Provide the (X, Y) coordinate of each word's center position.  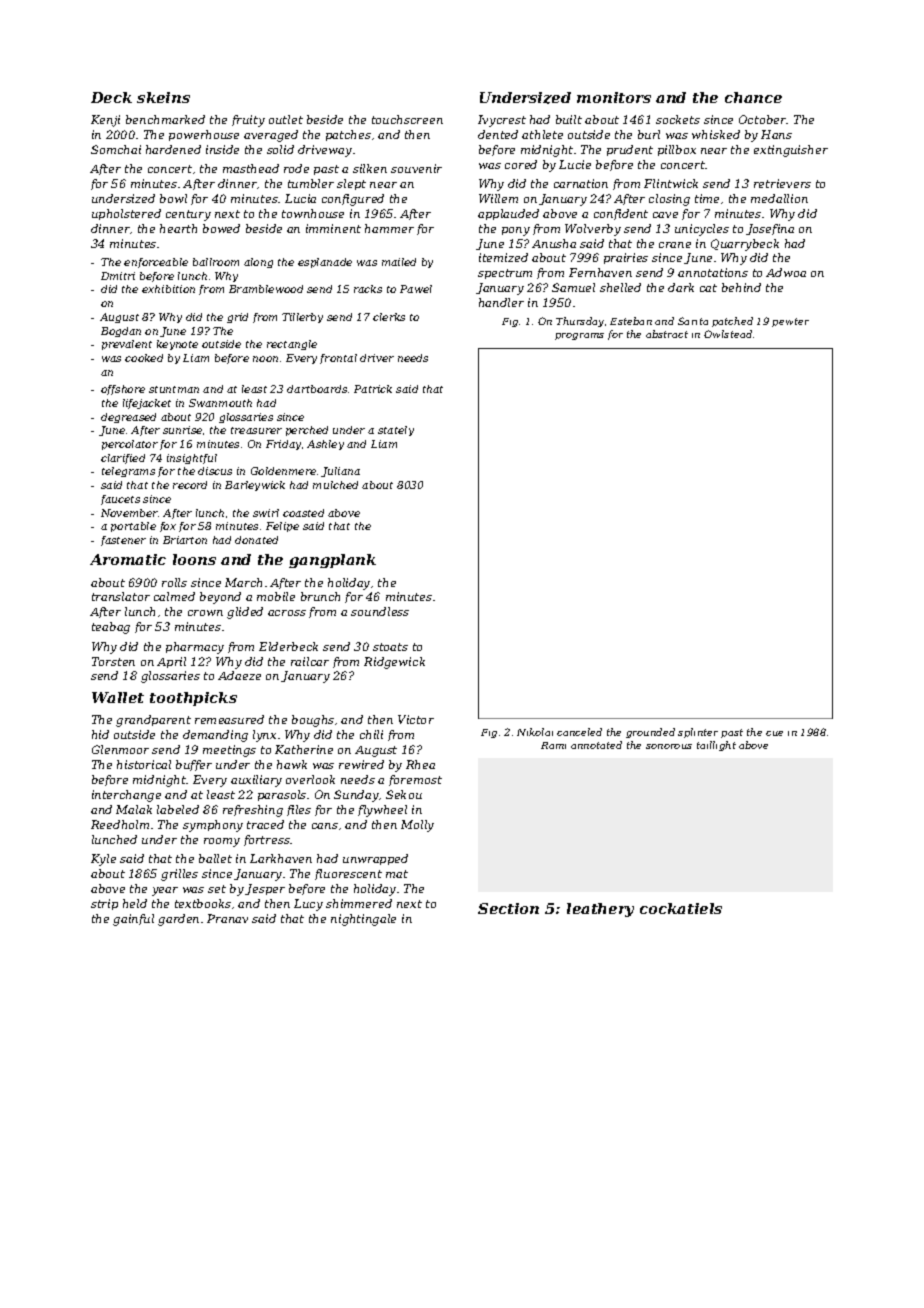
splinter (698, 733)
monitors (614, 97)
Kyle (103, 860)
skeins (163, 97)
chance (753, 97)
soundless (380, 611)
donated (256, 540)
